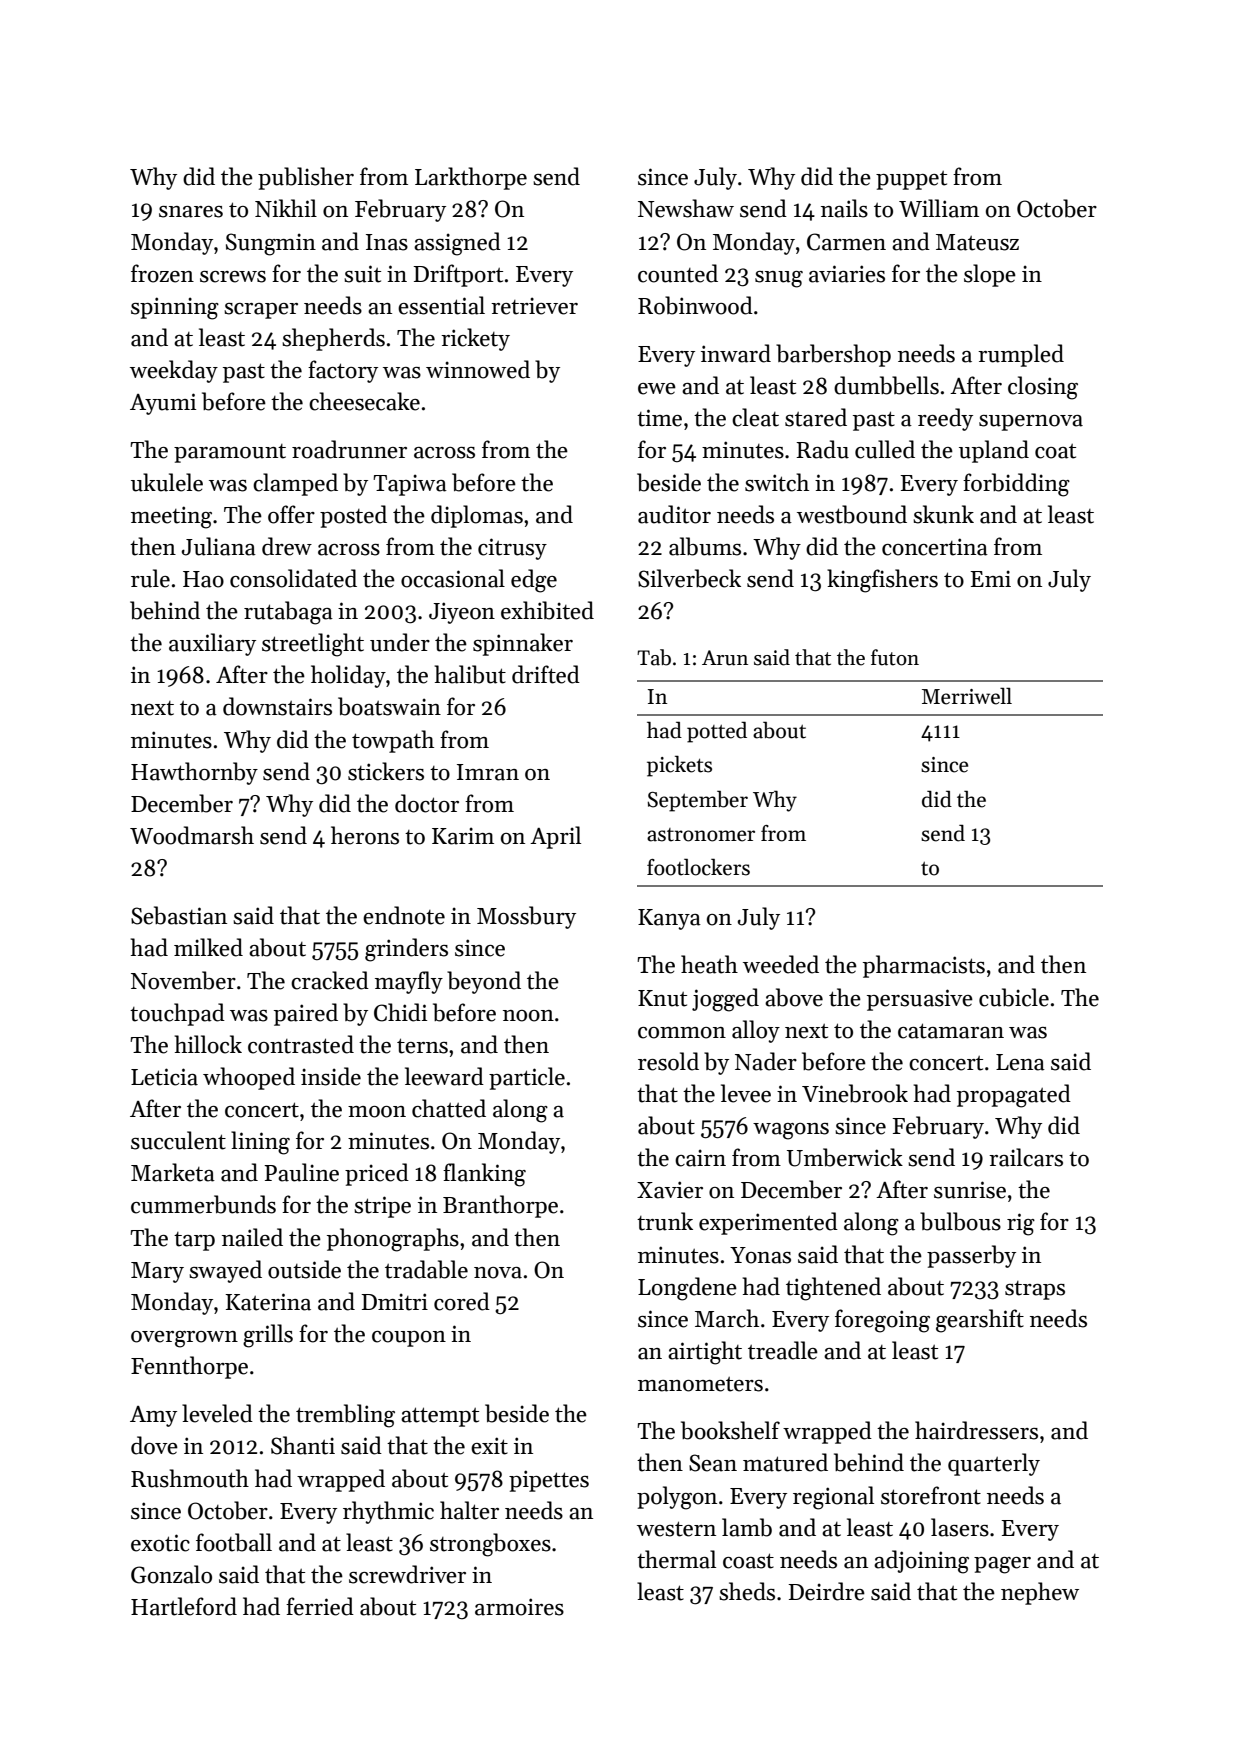 The image size is (1233, 1744). What do you see at coordinates (1035, 1290) in the page?
I see `straps` at bounding box center [1035, 1290].
